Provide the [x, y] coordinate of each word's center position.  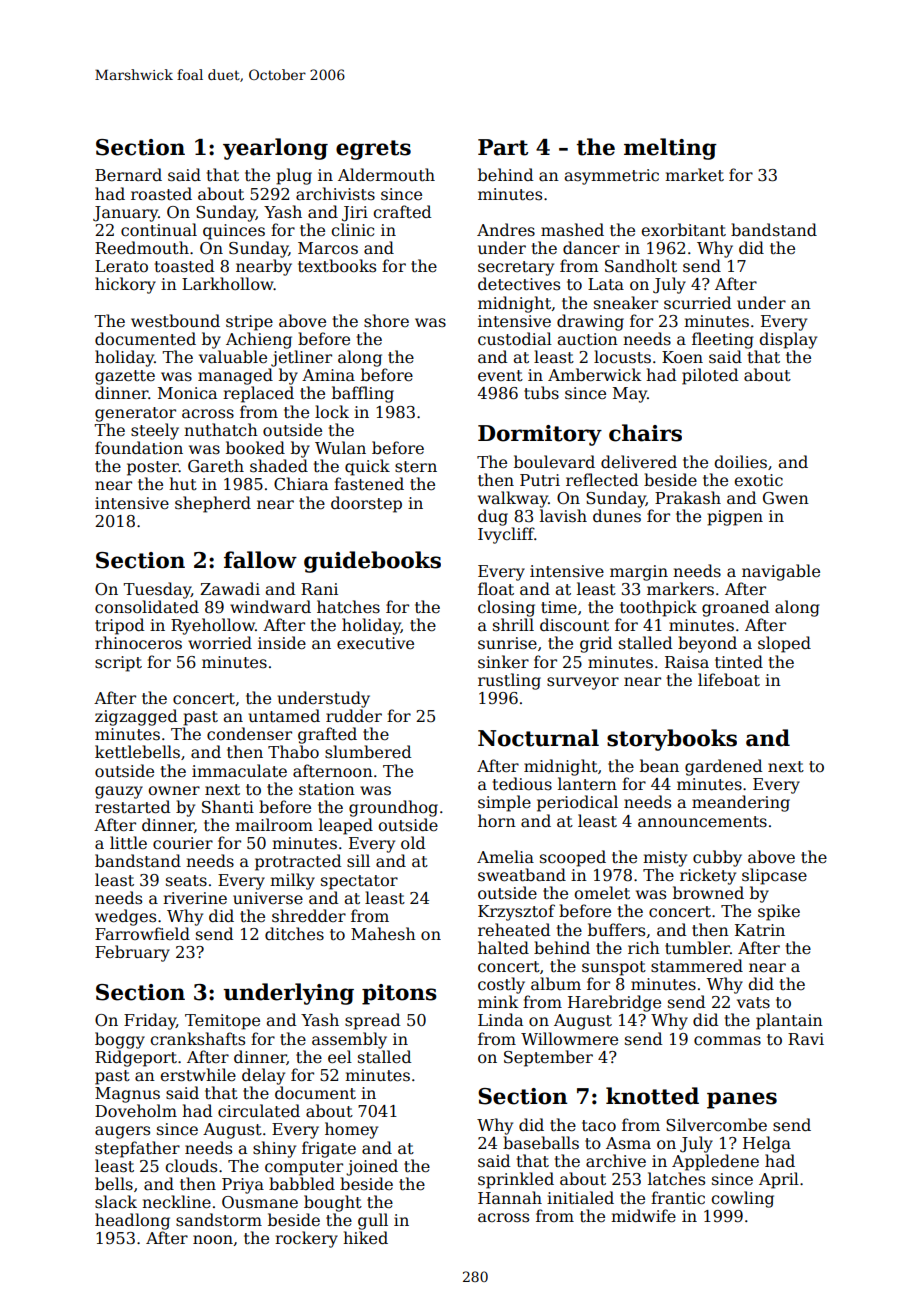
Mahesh [383, 934]
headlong [132, 1221]
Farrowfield [142, 933]
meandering [741, 803]
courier [183, 843]
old [413, 842]
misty [665, 859]
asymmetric [611, 177]
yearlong [275, 149]
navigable [781, 572]
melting [670, 149]
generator [135, 414]
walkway [513, 499]
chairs [645, 433]
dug [493, 517]
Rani [319, 589]
